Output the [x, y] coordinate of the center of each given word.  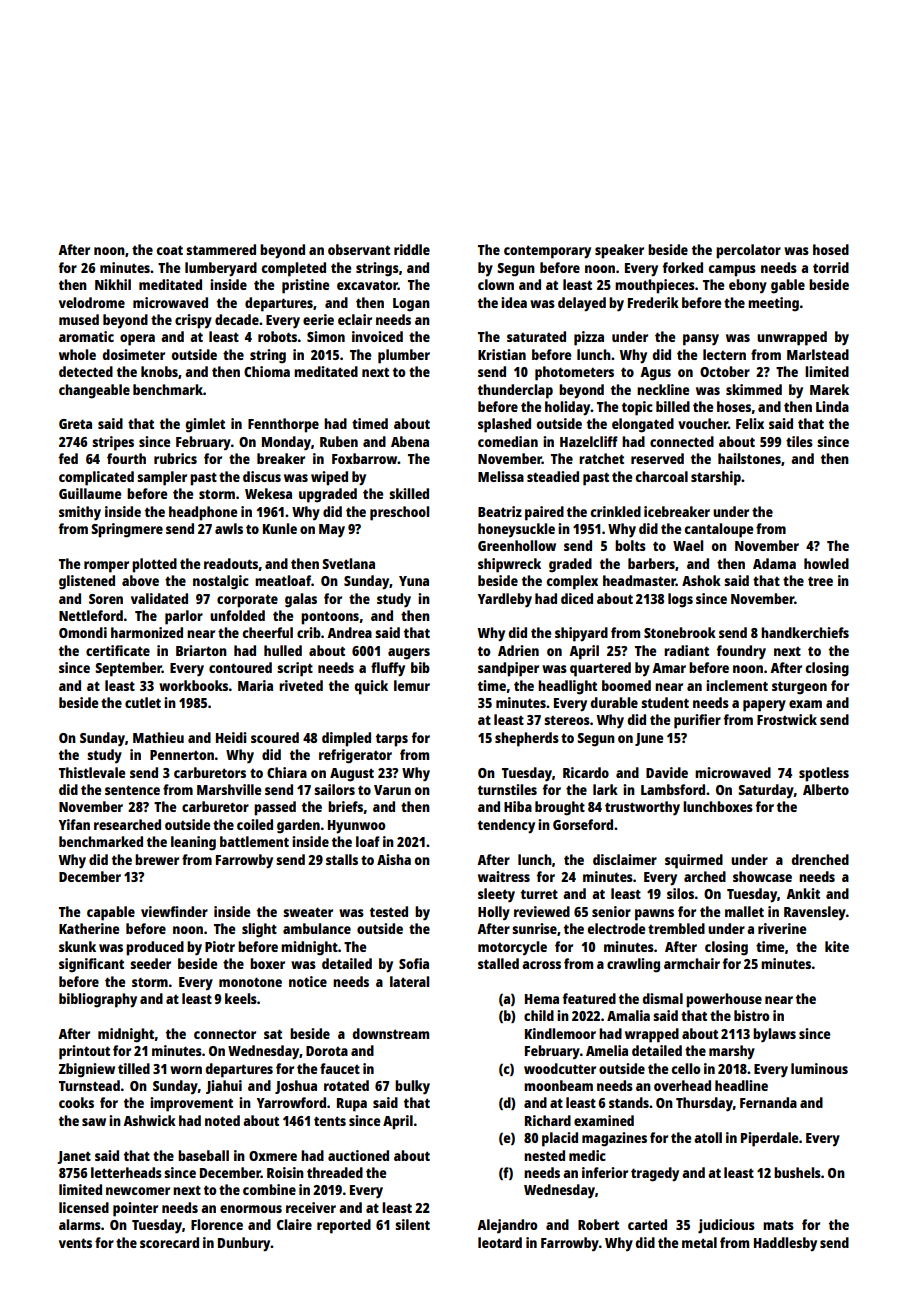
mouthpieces [655, 286]
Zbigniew [87, 1070]
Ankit [803, 893]
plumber [404, 356]
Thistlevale [92, 772]
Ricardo [586, 772]
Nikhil [113, 284]
